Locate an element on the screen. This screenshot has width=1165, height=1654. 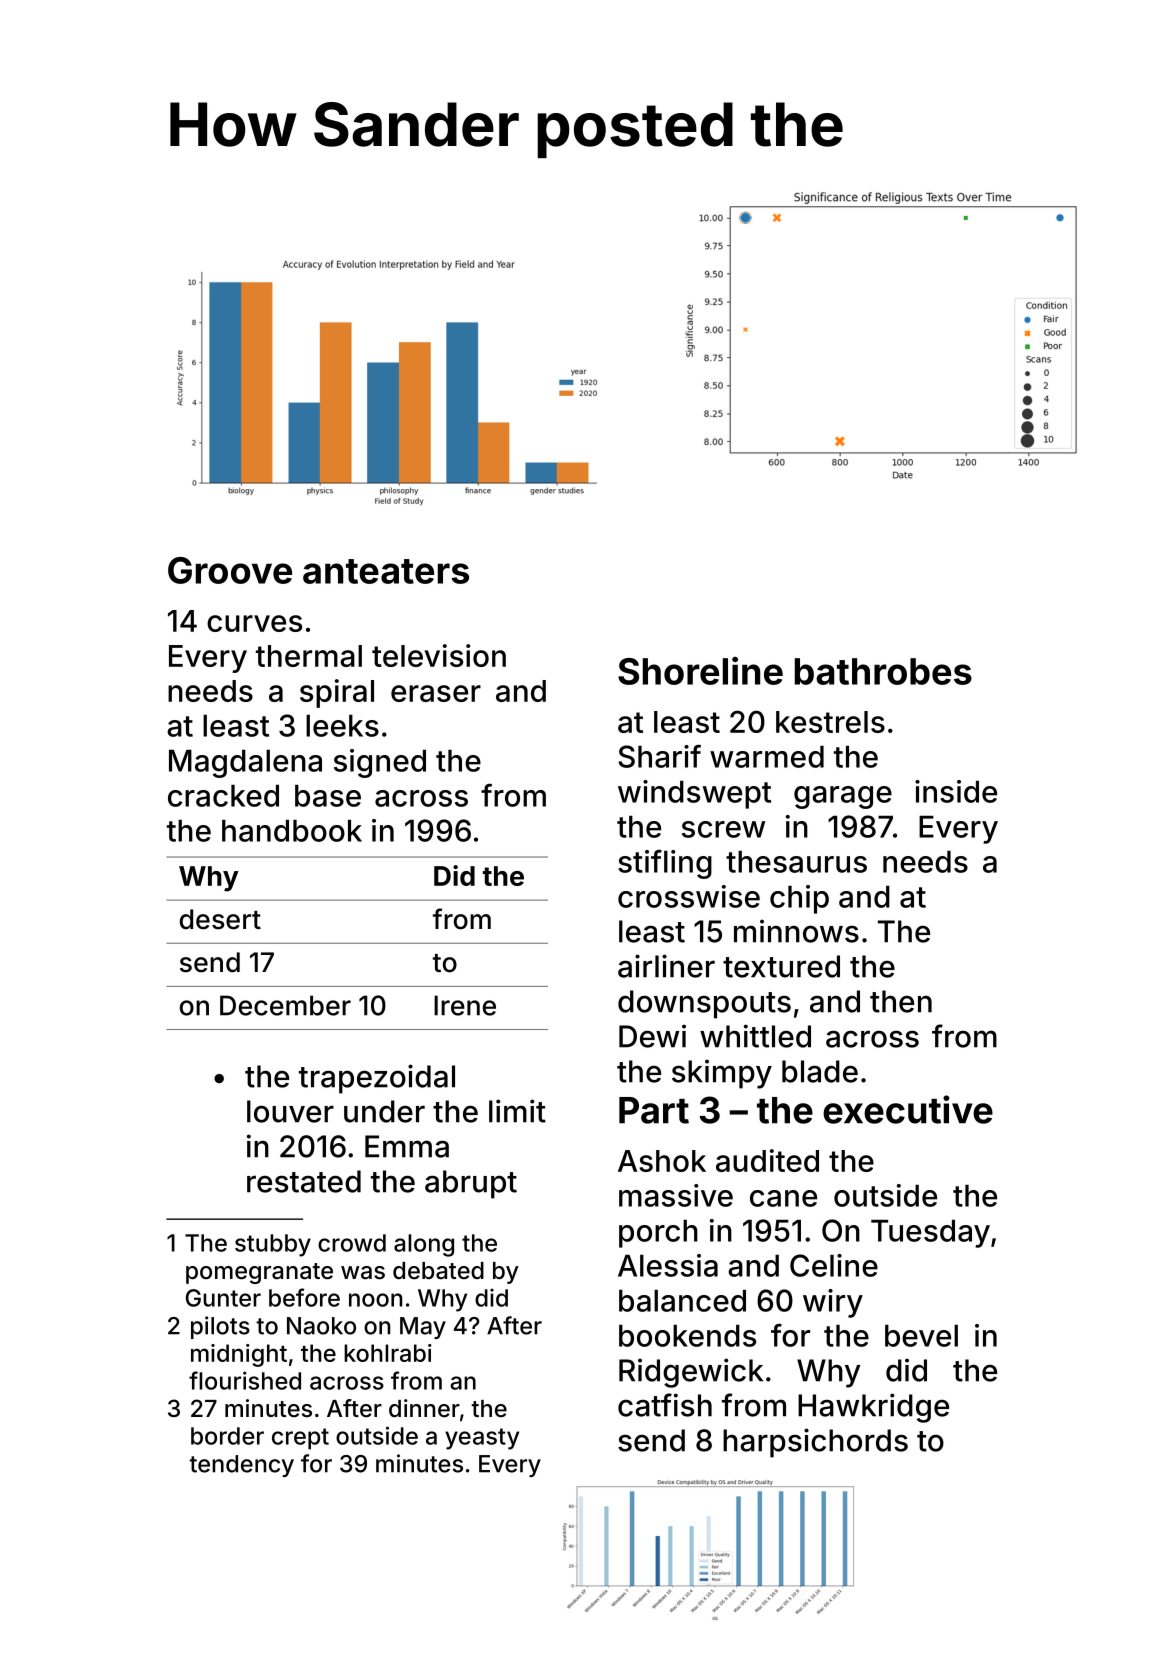
desert is located at coordinates (220, 919).
